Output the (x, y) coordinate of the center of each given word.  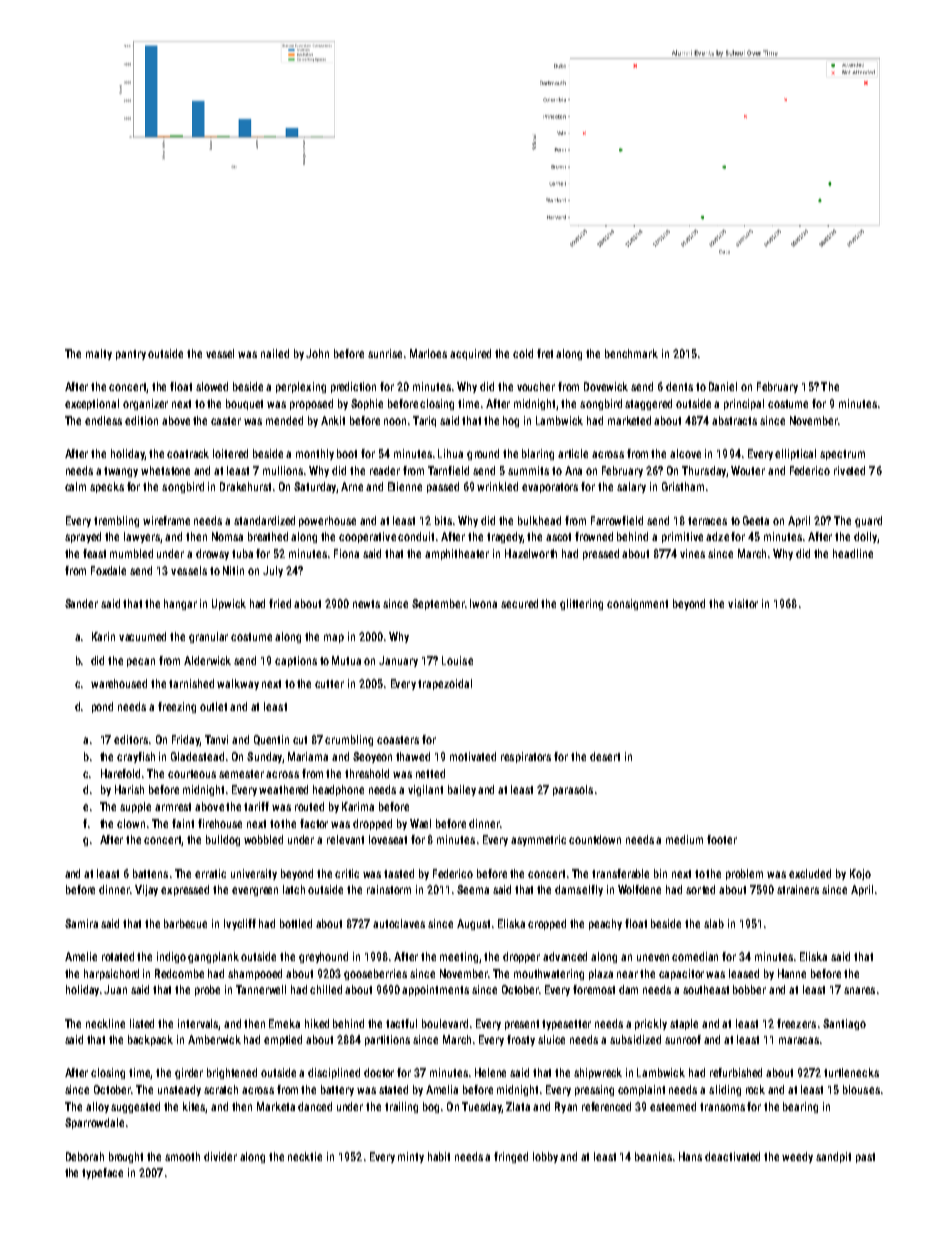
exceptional (92, 404)
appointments (435, 990)
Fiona (346, 553)
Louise (457, 660)
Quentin (271, 740)
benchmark (631, 353)
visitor (743, 603)
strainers (798, 889)
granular (208, 637)
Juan (115, 989)
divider (220, 1156)
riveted (849, 470)
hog (511, 421)
